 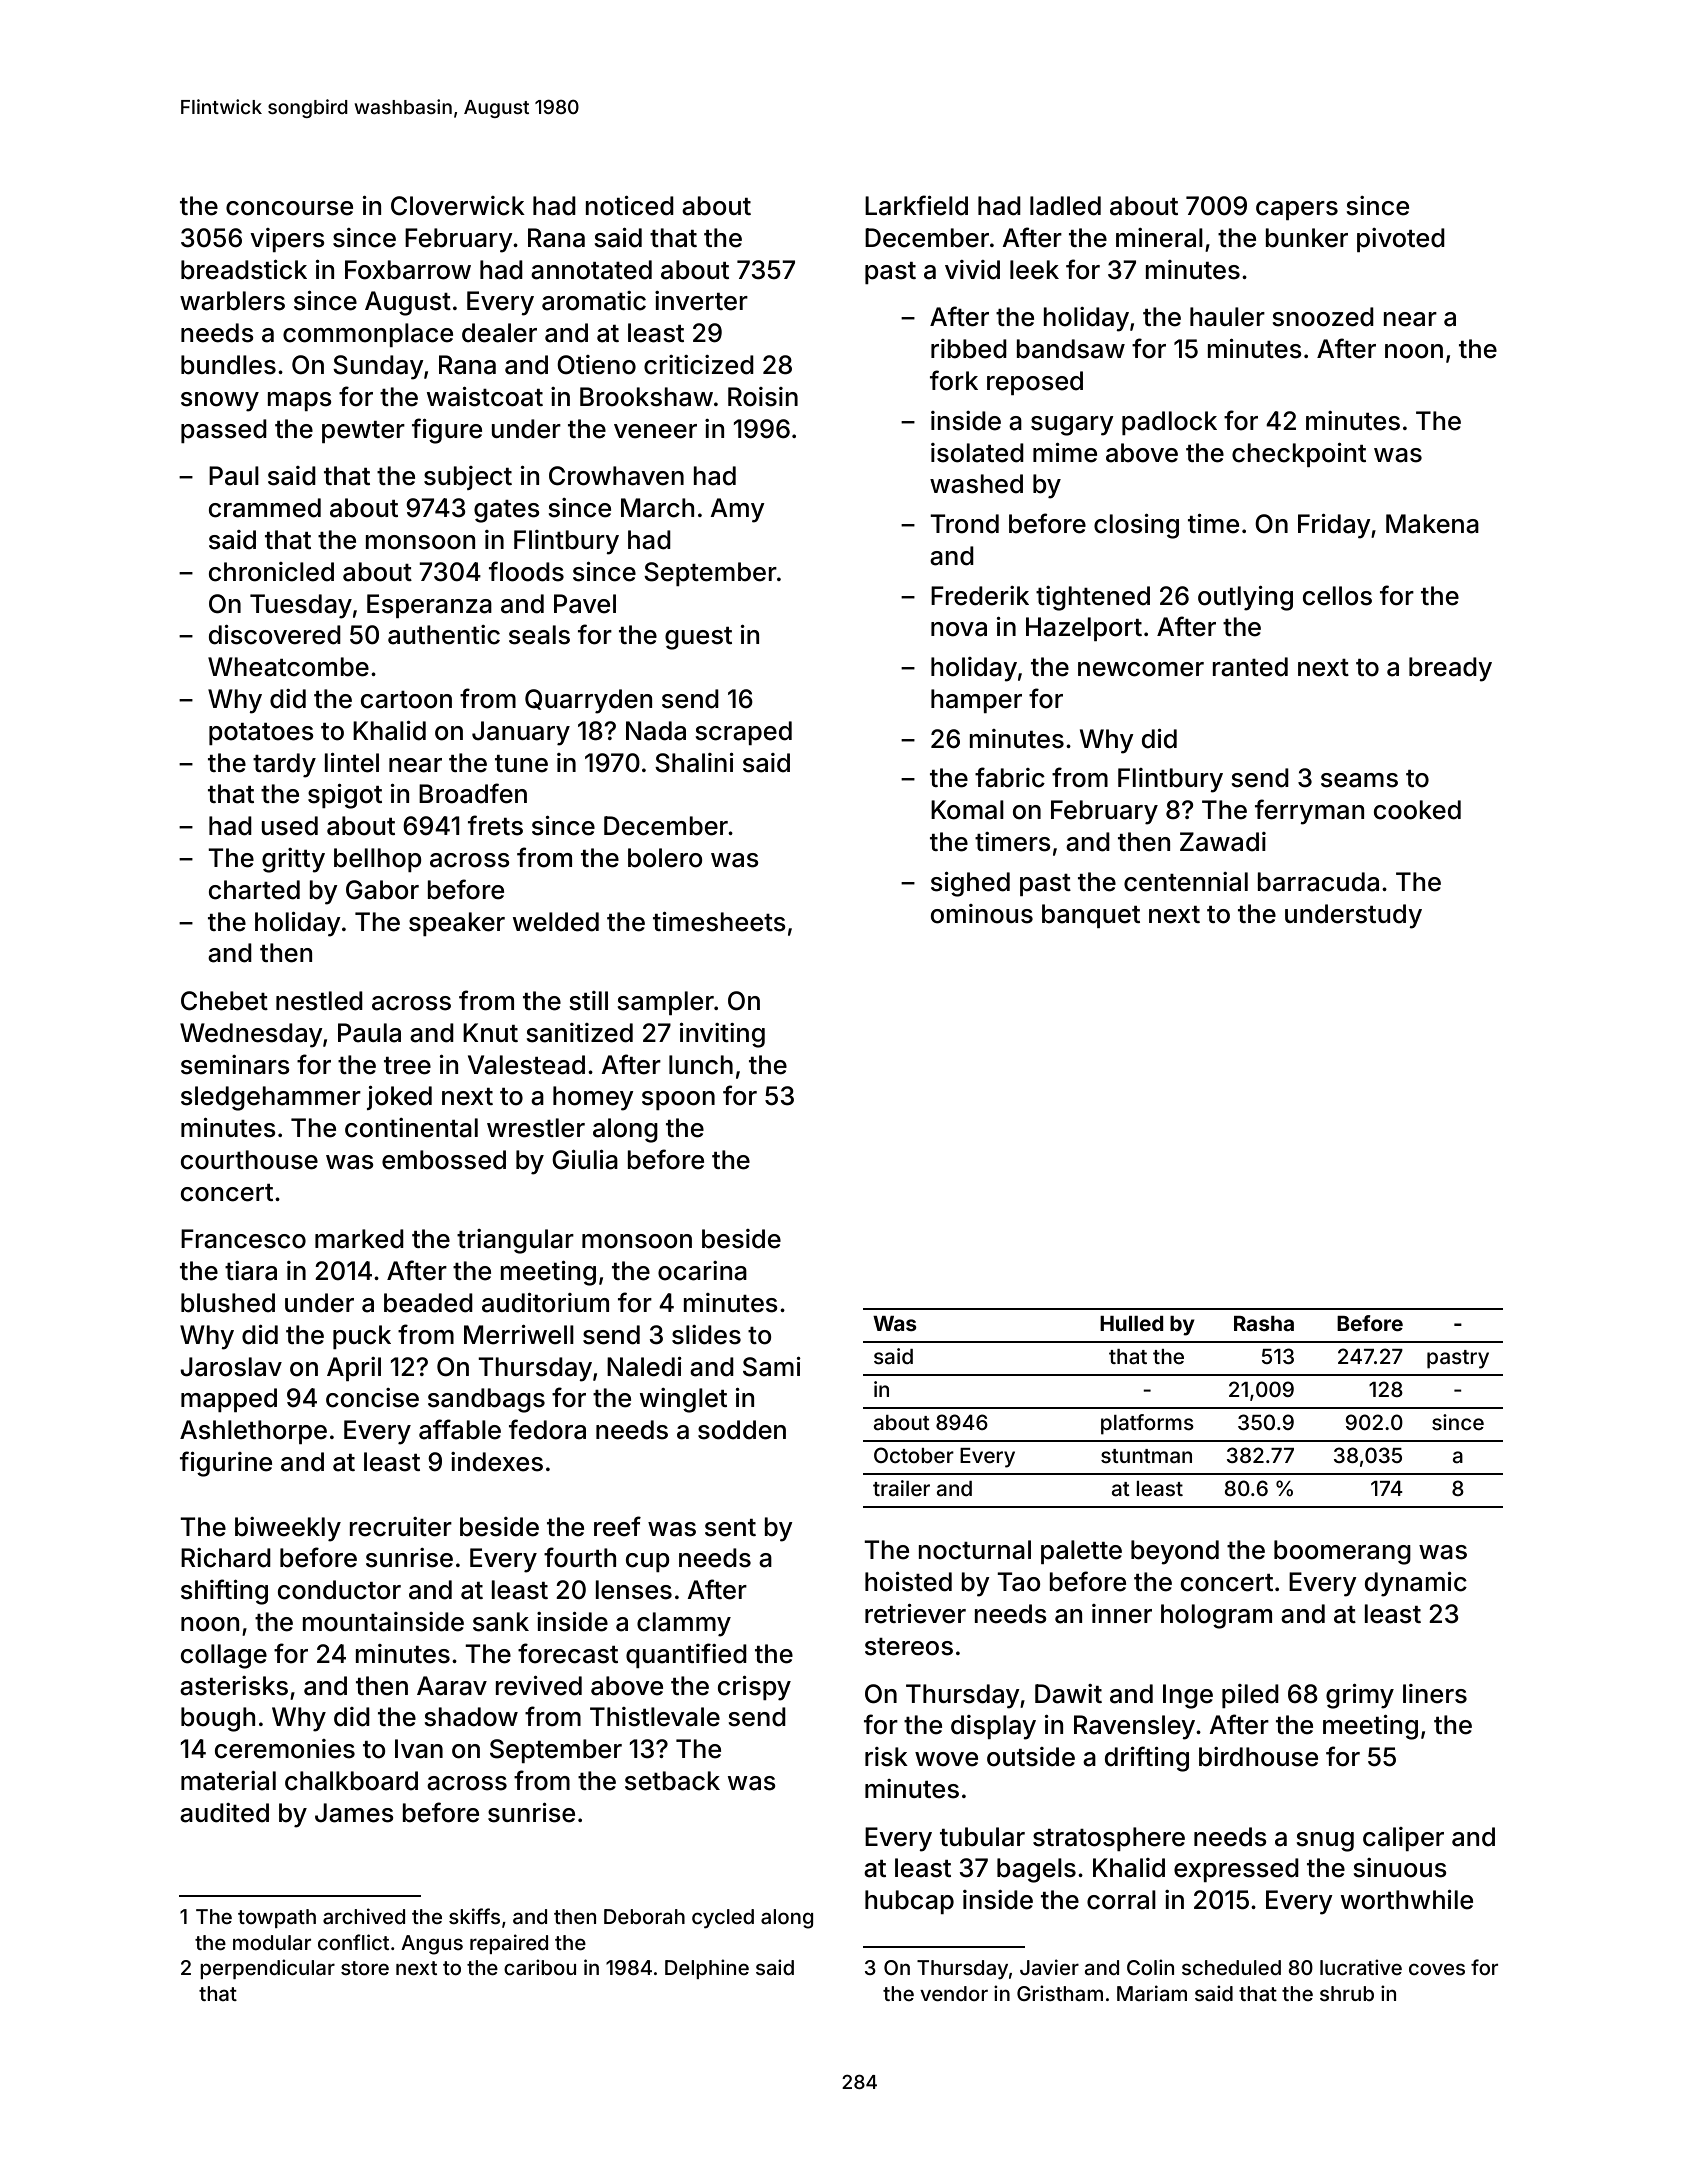 I want to click on dynamic, so click(x=1416, y=1584).
